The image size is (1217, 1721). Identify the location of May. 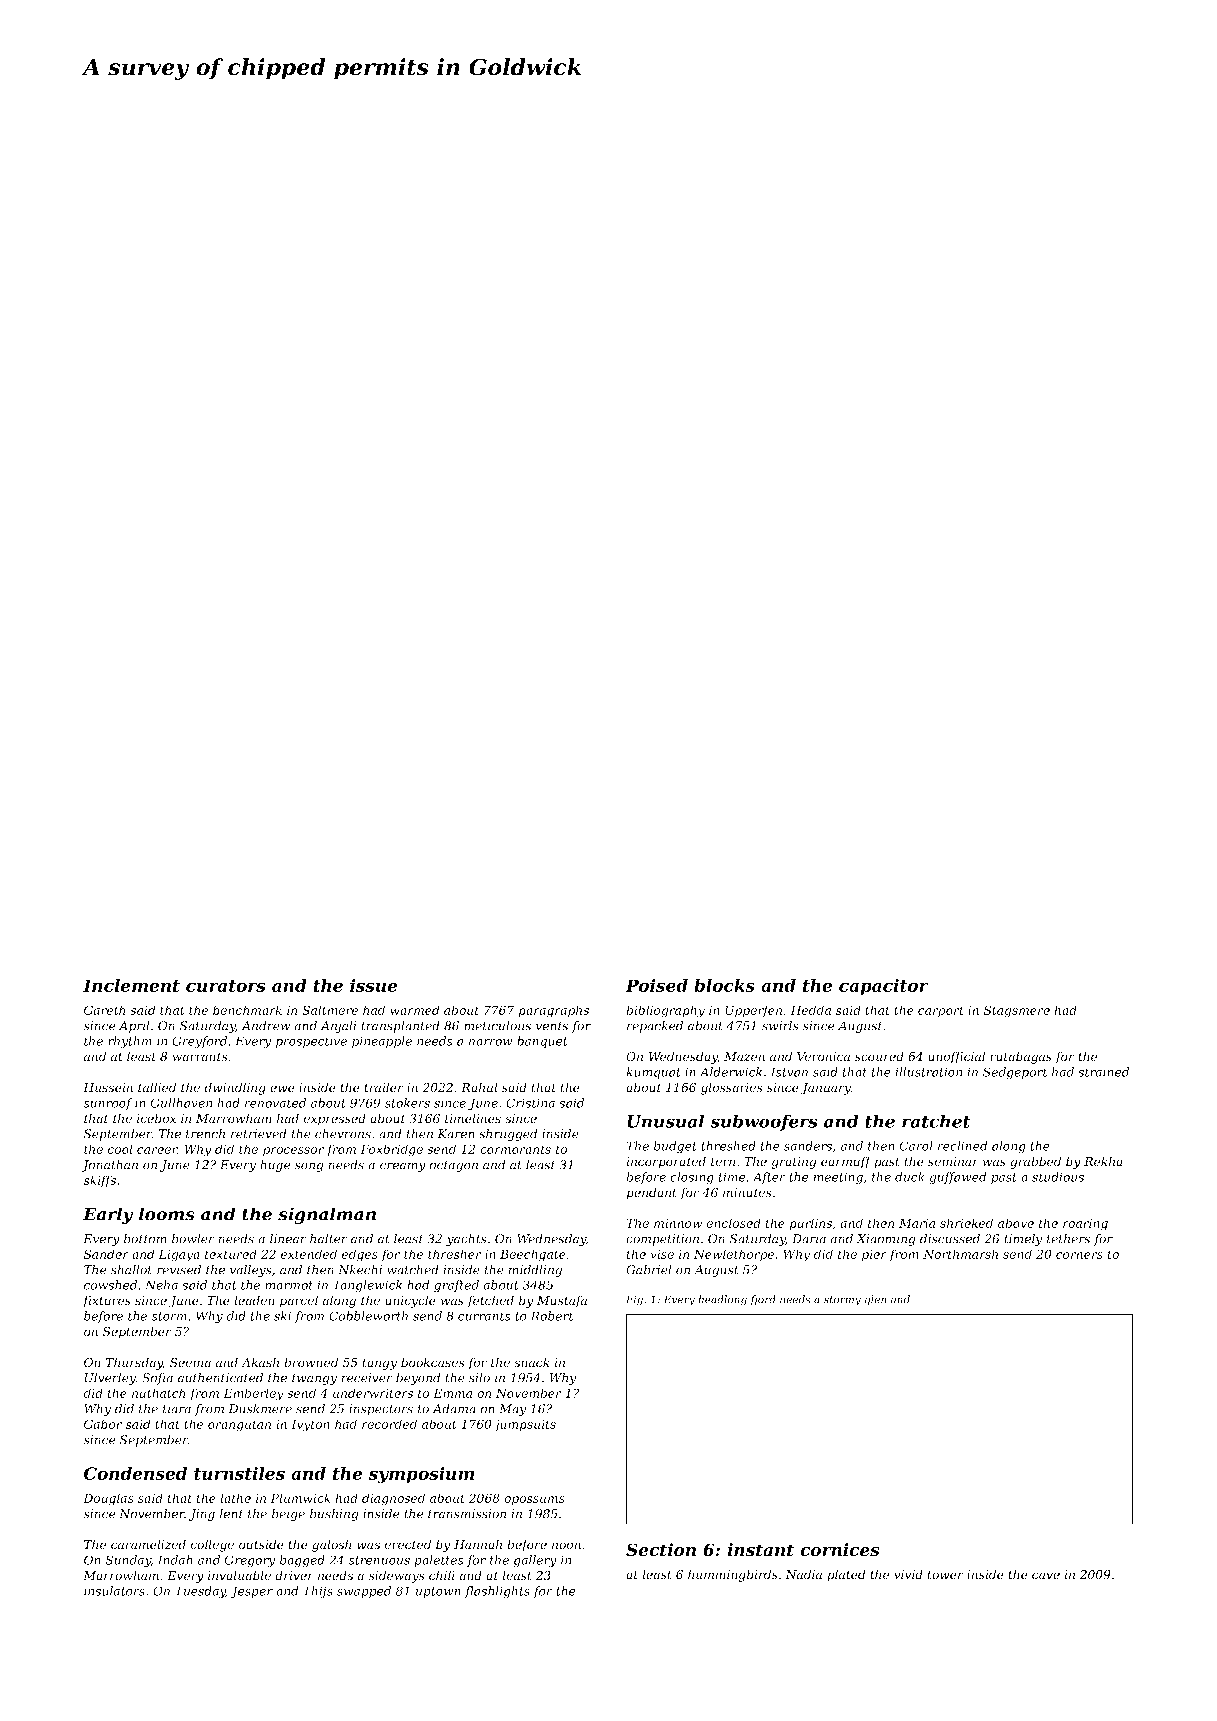
(512, 1410).
